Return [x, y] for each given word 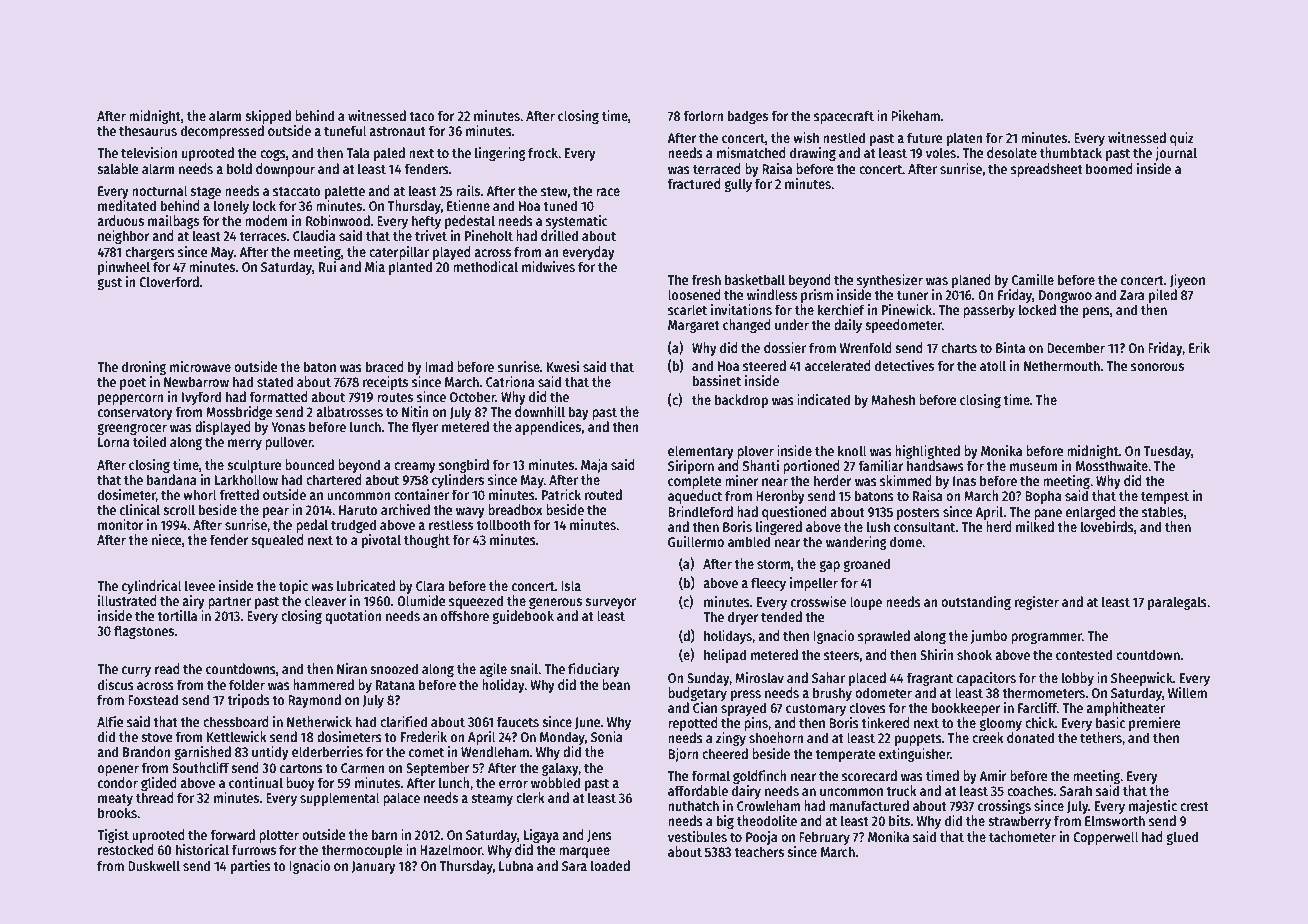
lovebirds [1107, 526]
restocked [126, 849]
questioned [794, 513]
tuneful [345, 130]
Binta [1010, 347]
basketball [755, 279]
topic [293, 587]
